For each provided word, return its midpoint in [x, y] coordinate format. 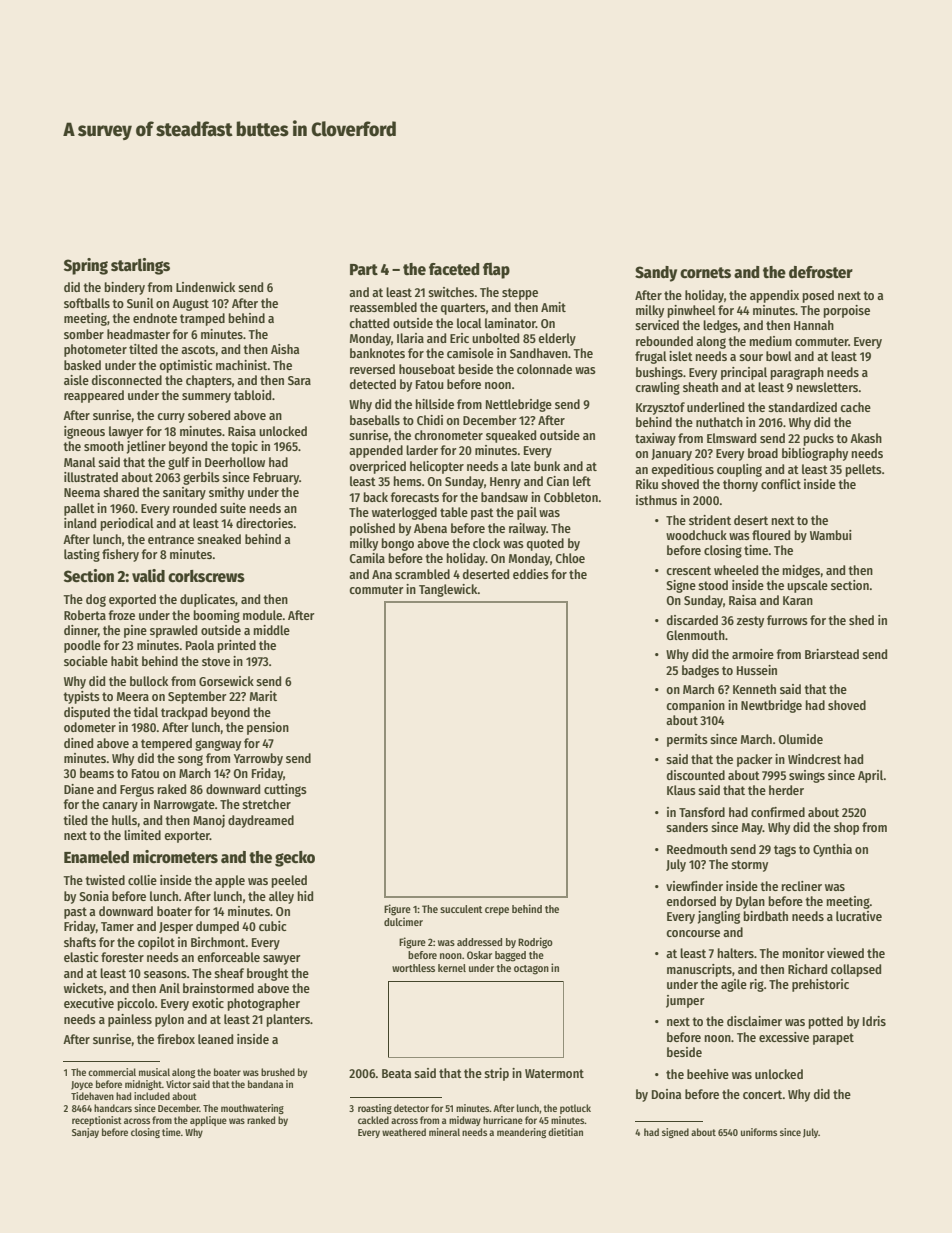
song [190, 760]
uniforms [759, 1132]
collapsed [856, 970]
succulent [461, 909]
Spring [86, 266]
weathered [404, 1132]
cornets [705, 273]
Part [364, 269]
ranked [261, 1120]
